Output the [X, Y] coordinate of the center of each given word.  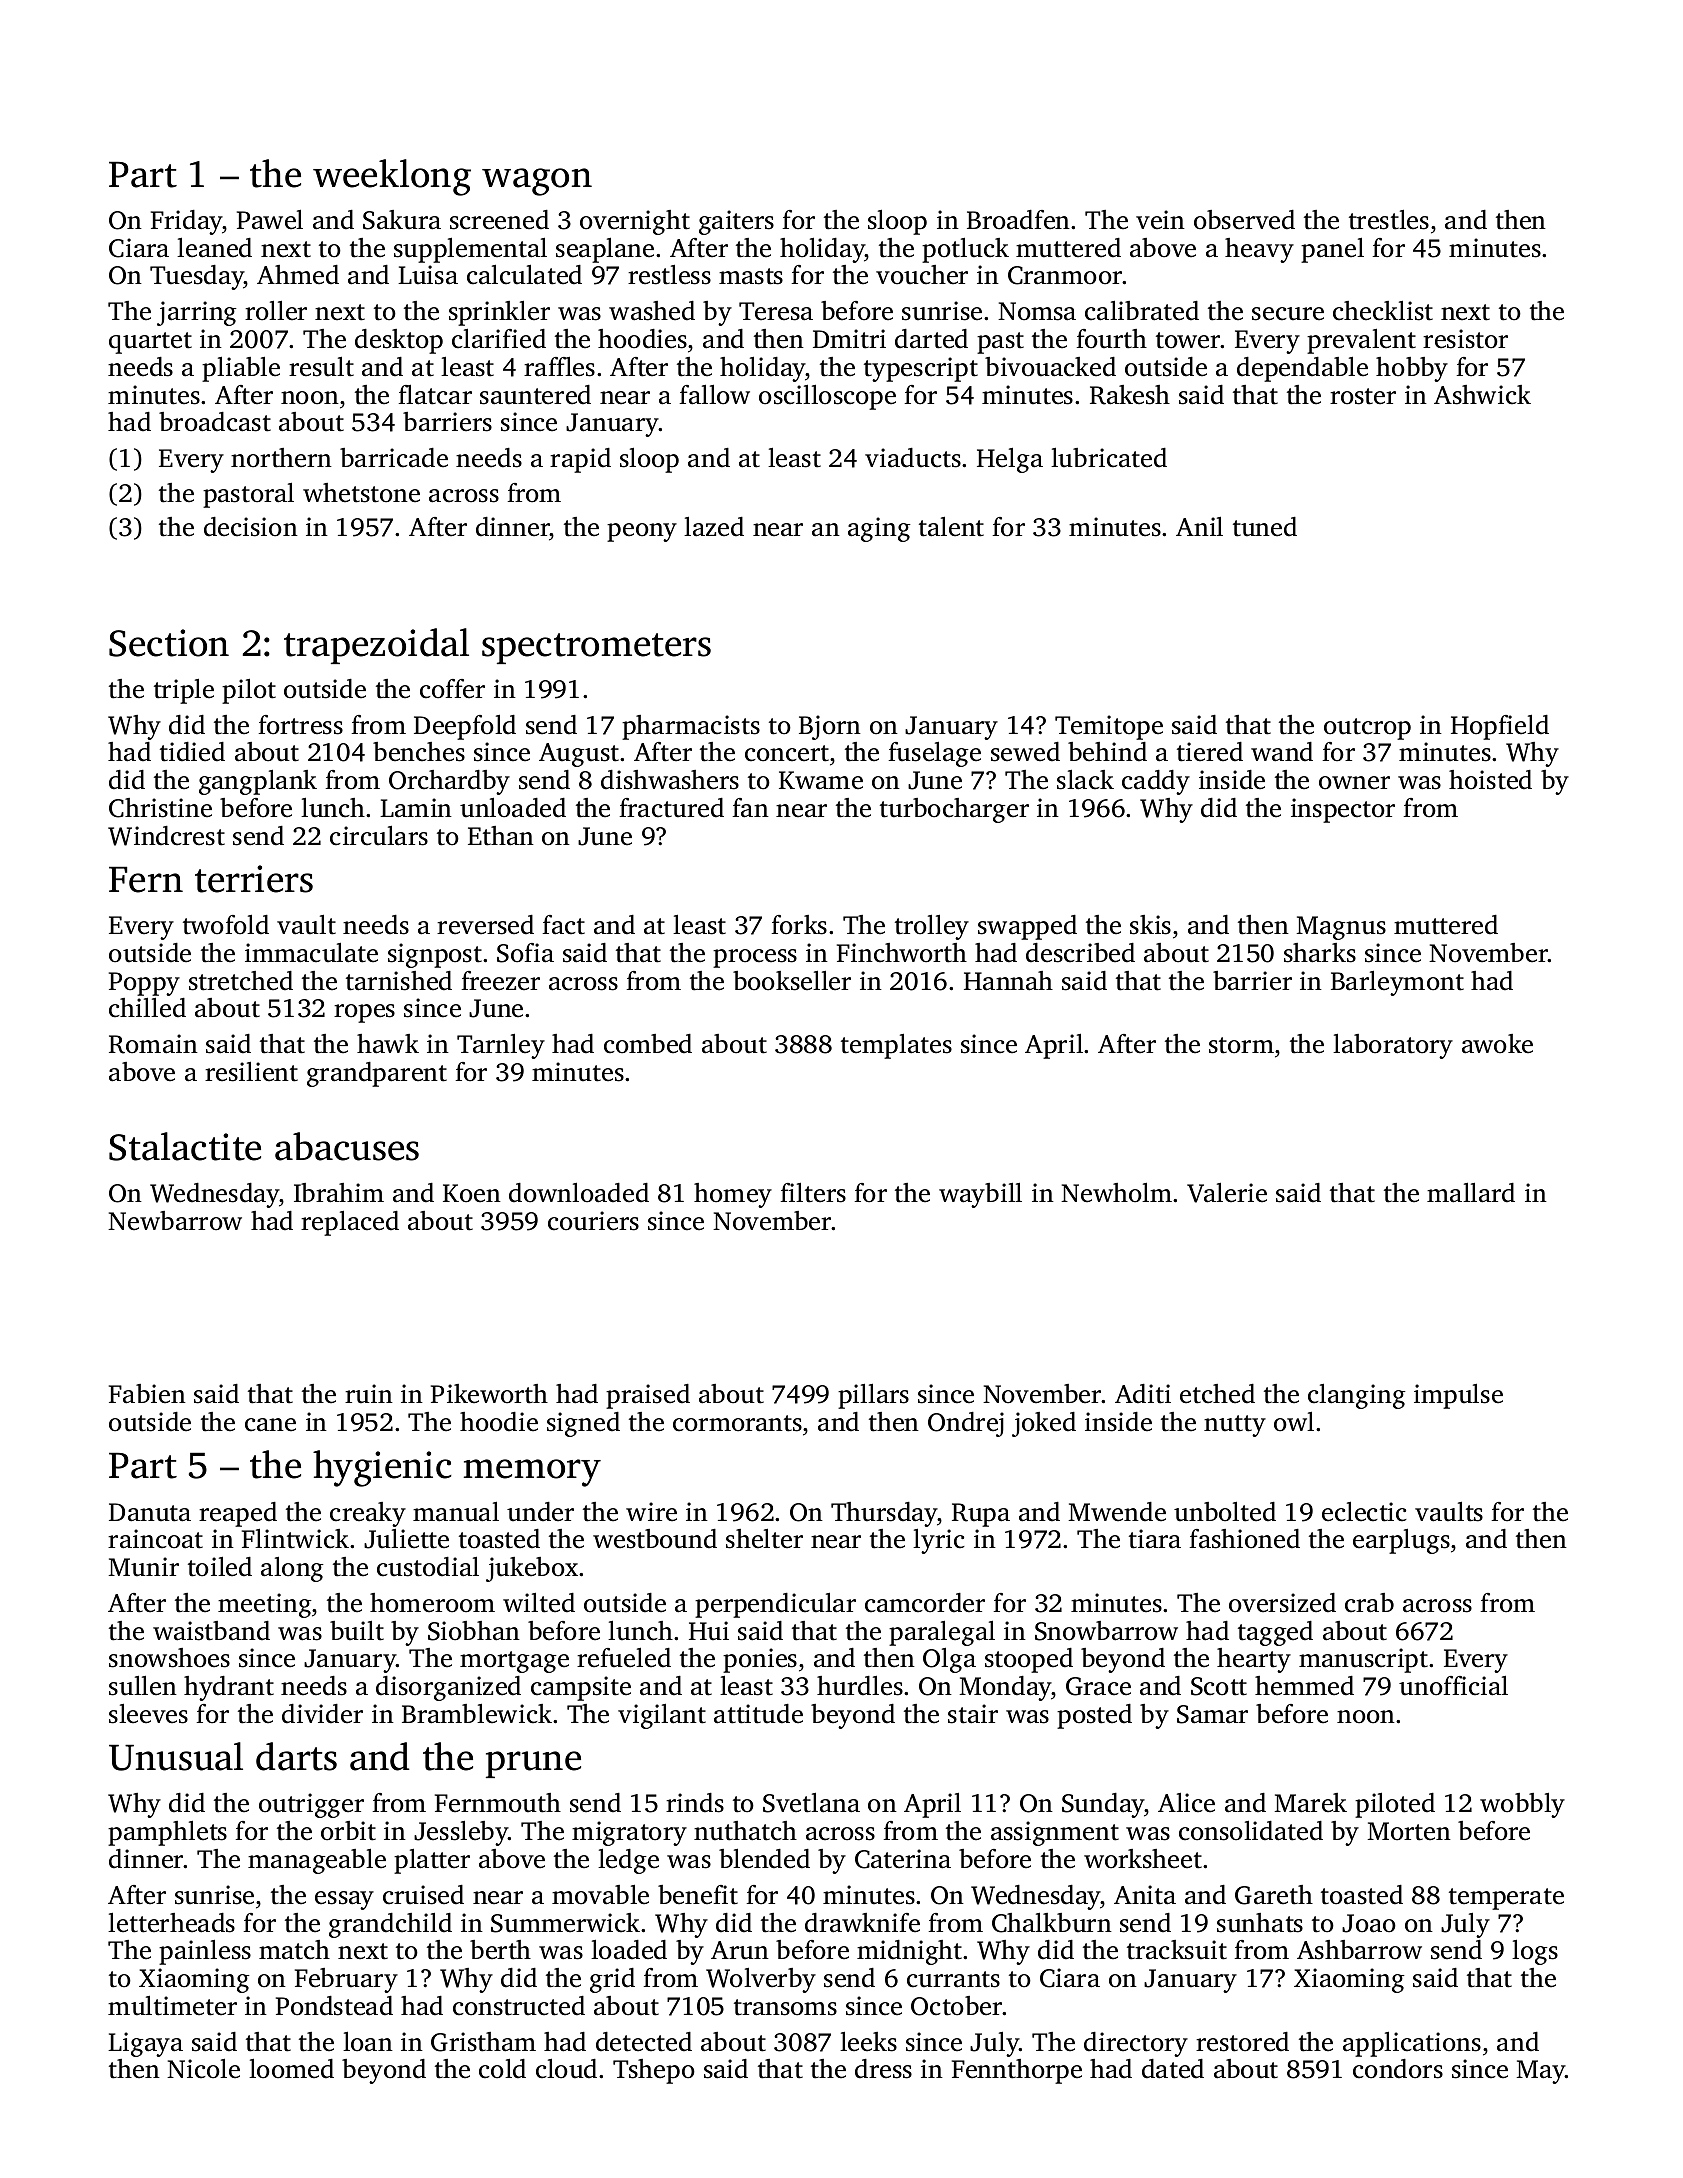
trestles [1389, 220]
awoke [1497, 1044]
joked [1044, 1424]
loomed [291, 2069]
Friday [187, 222]
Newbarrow [175, 1221]
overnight [635, 222]
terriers [254, 879]
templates [896, 1046]
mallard [1471, 1193]
